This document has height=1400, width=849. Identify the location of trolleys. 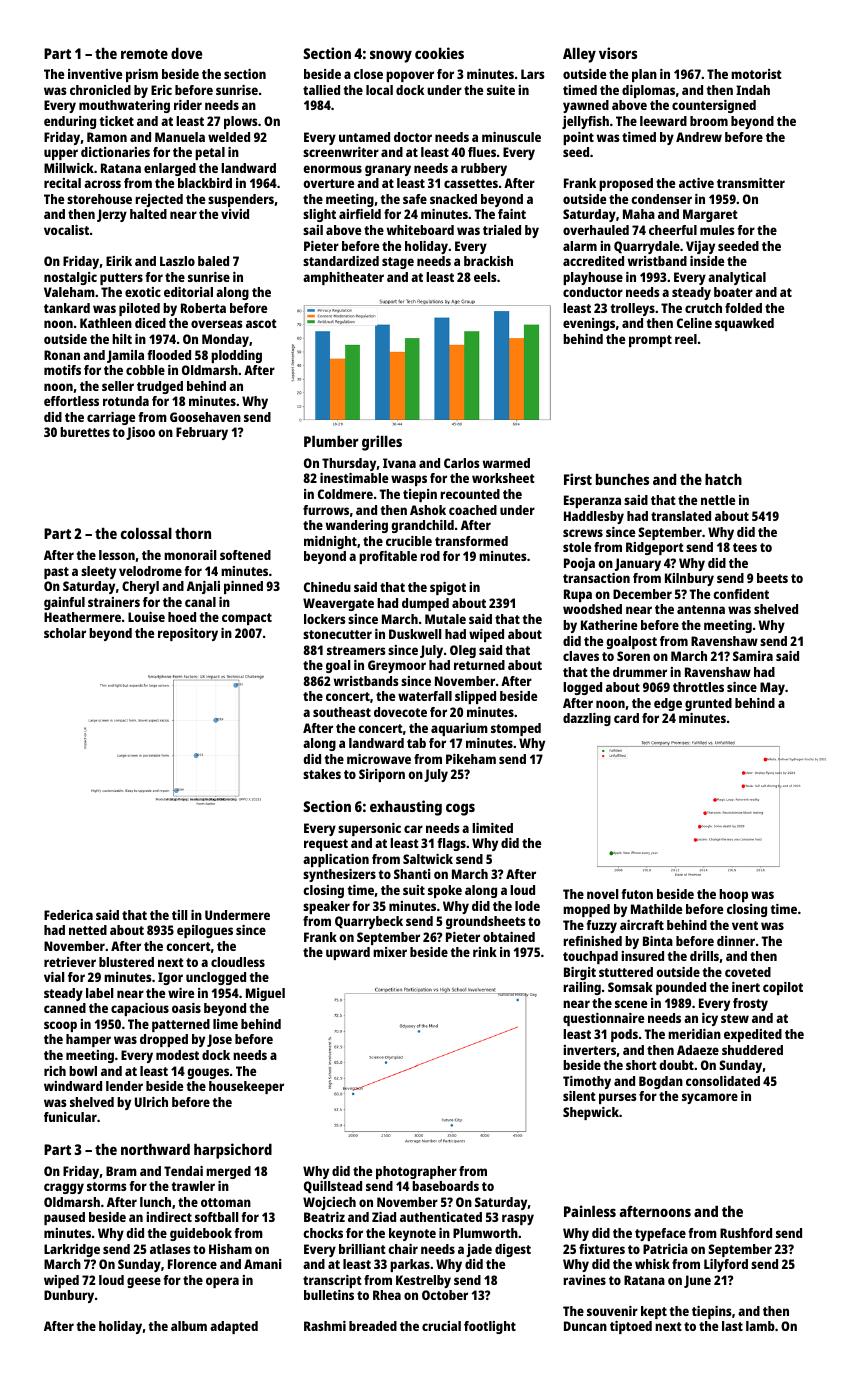
(633, 309).
